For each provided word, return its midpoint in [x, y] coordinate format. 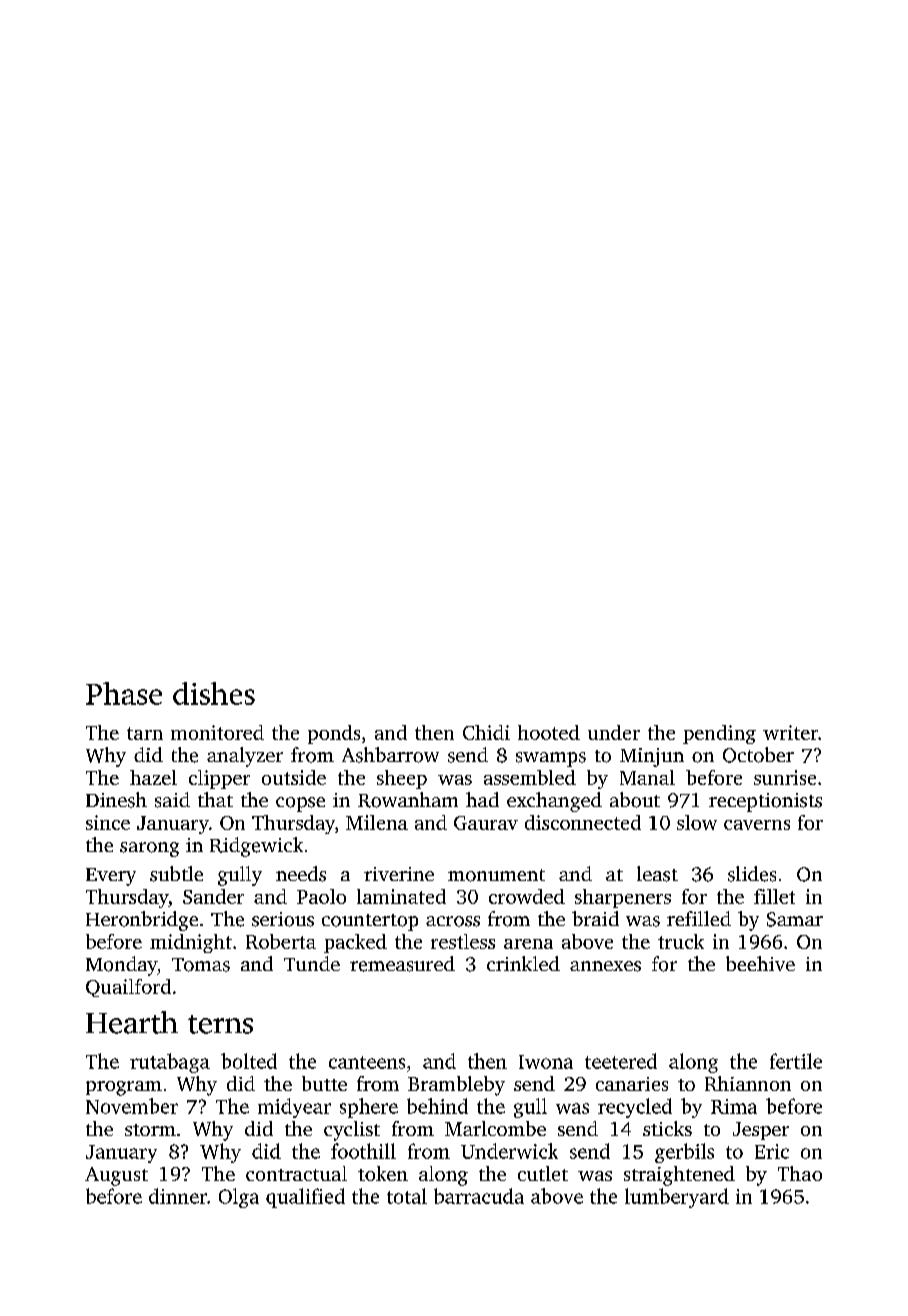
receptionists [765, 802]
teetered [621, 1061]
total [407, 1196]
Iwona [546, 1062]
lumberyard [677, 1198]
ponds [334, 734]
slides [752, 874]
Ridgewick [256, 847]
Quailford [128, 988]
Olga [239, 1198]
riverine [399, 874]
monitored [217, 732]
